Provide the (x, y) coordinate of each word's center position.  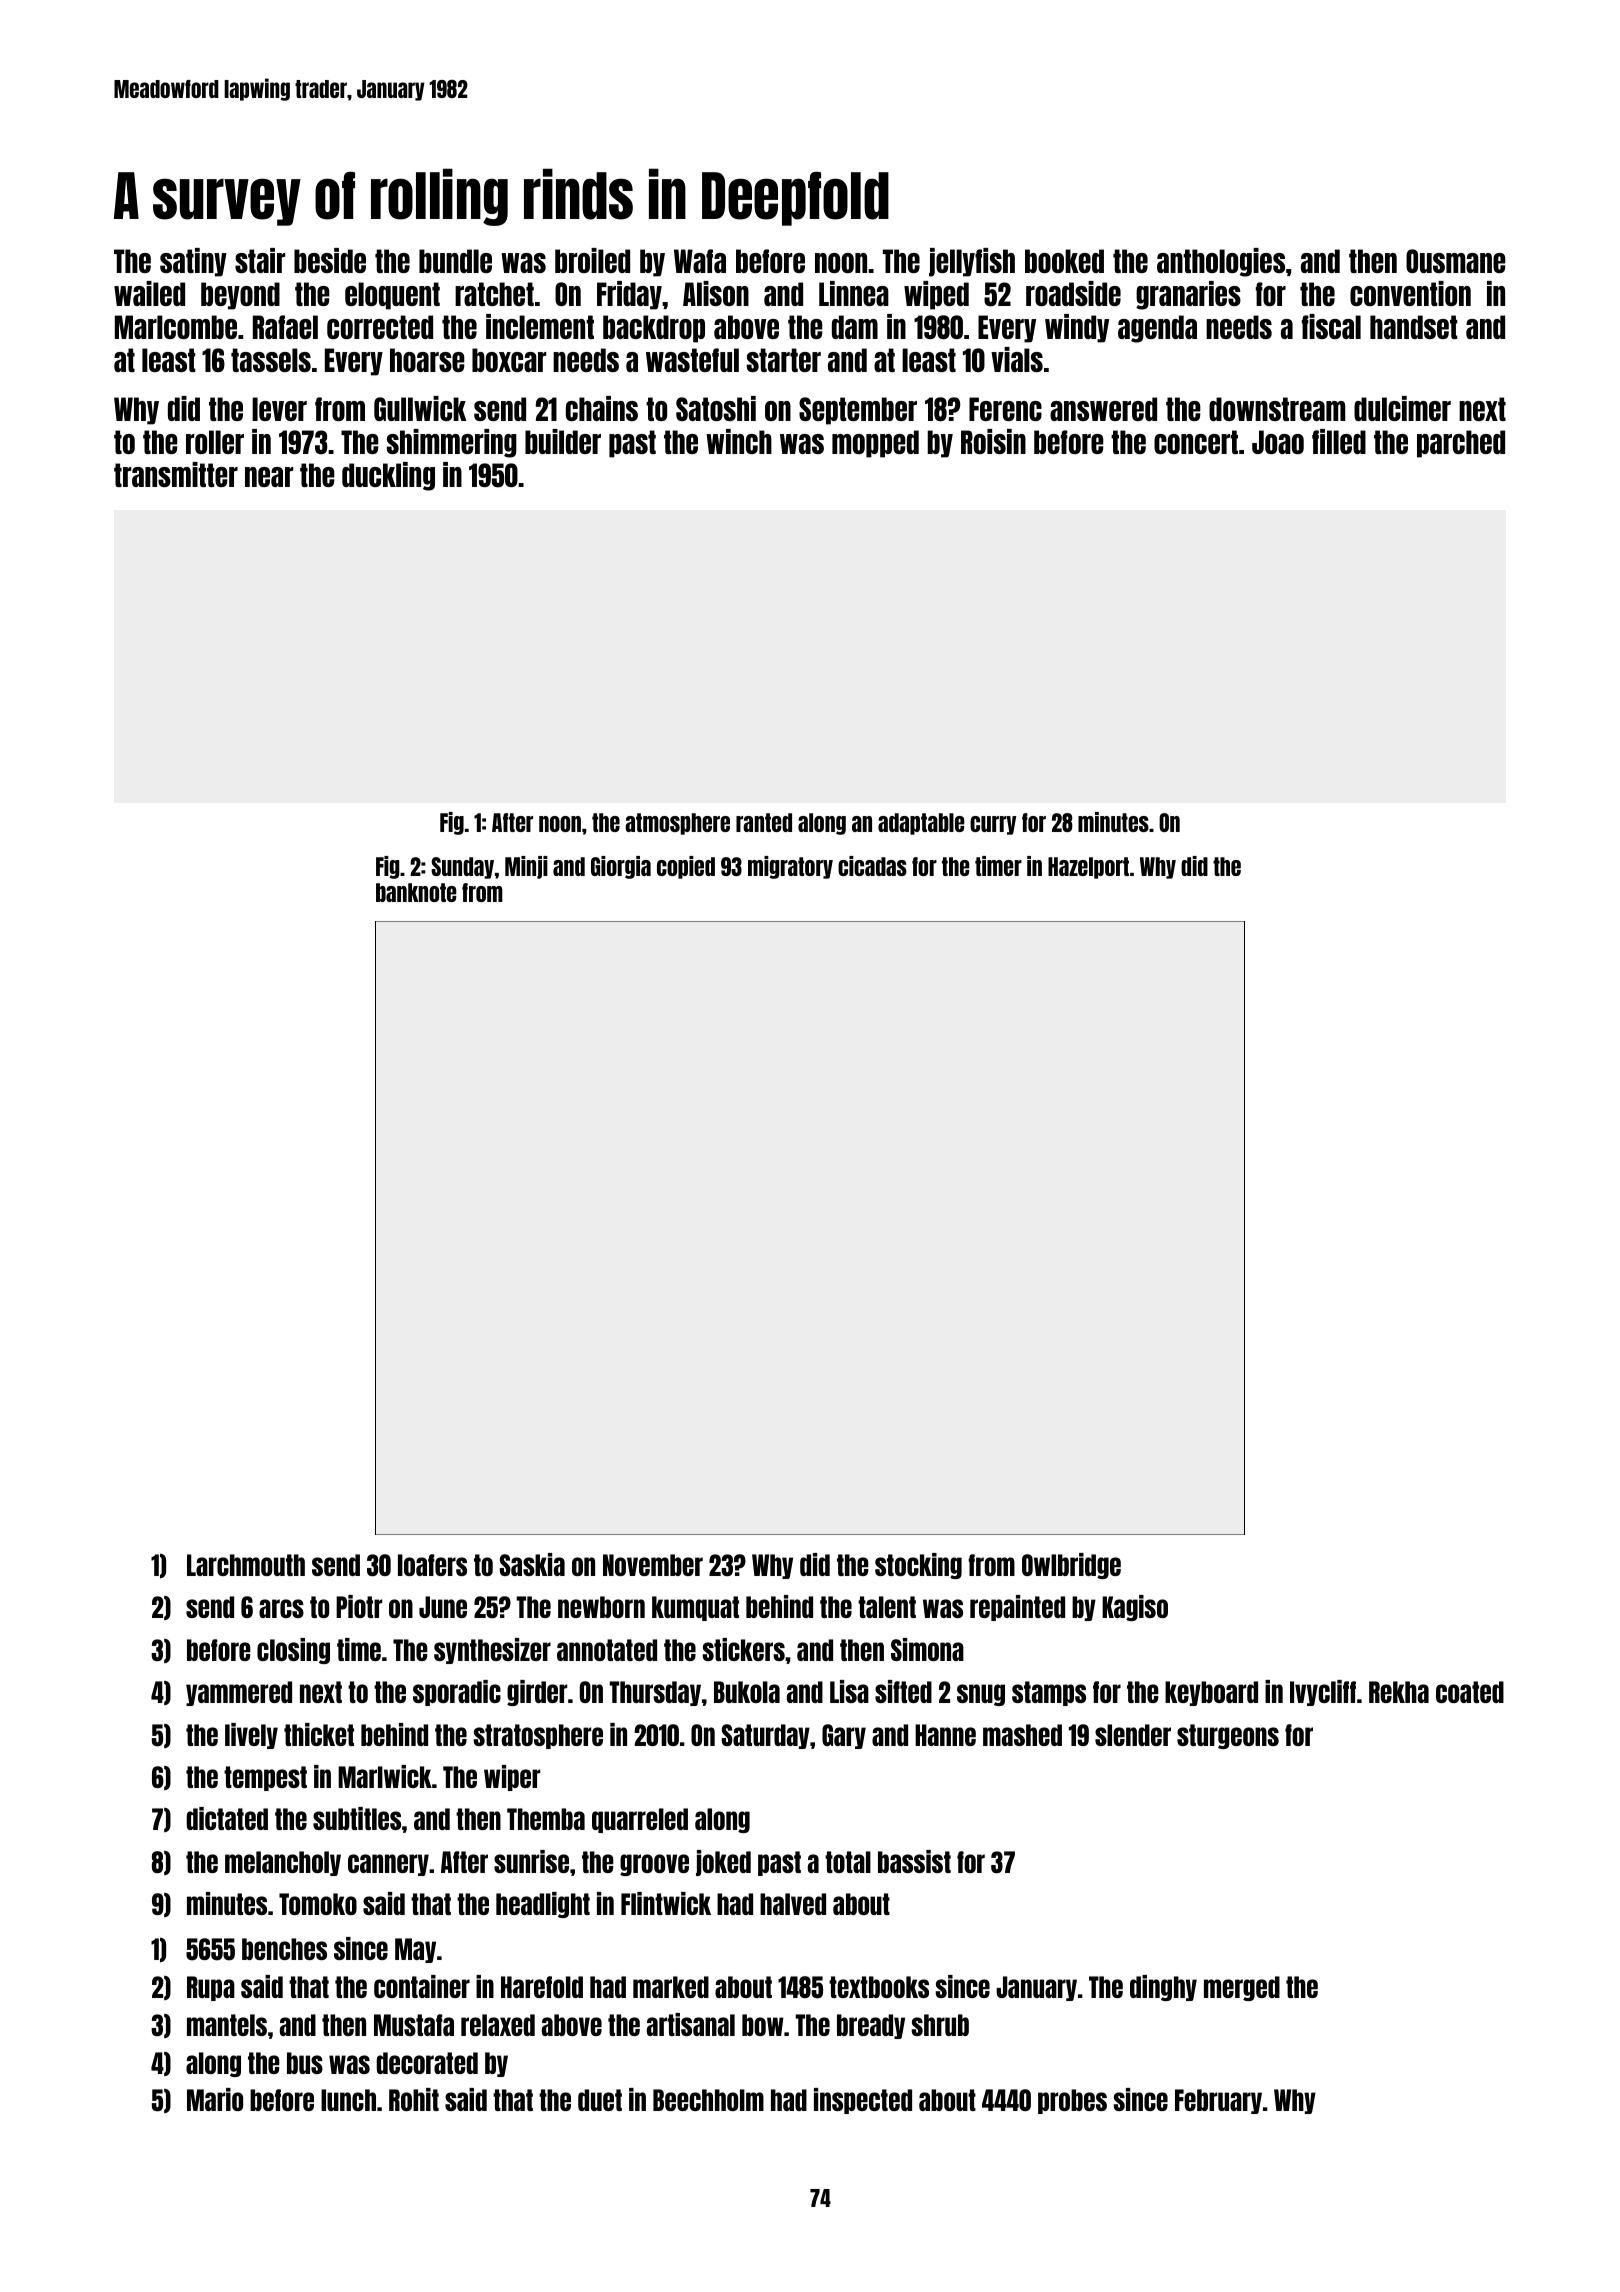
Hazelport (1088, 868)
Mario (215, 2099)
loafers (432, 1565)
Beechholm (708, 2100)
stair (260, 260)
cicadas (872, 866)
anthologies (1221, 262)
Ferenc (1005, 409)
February (1218, 2101)
